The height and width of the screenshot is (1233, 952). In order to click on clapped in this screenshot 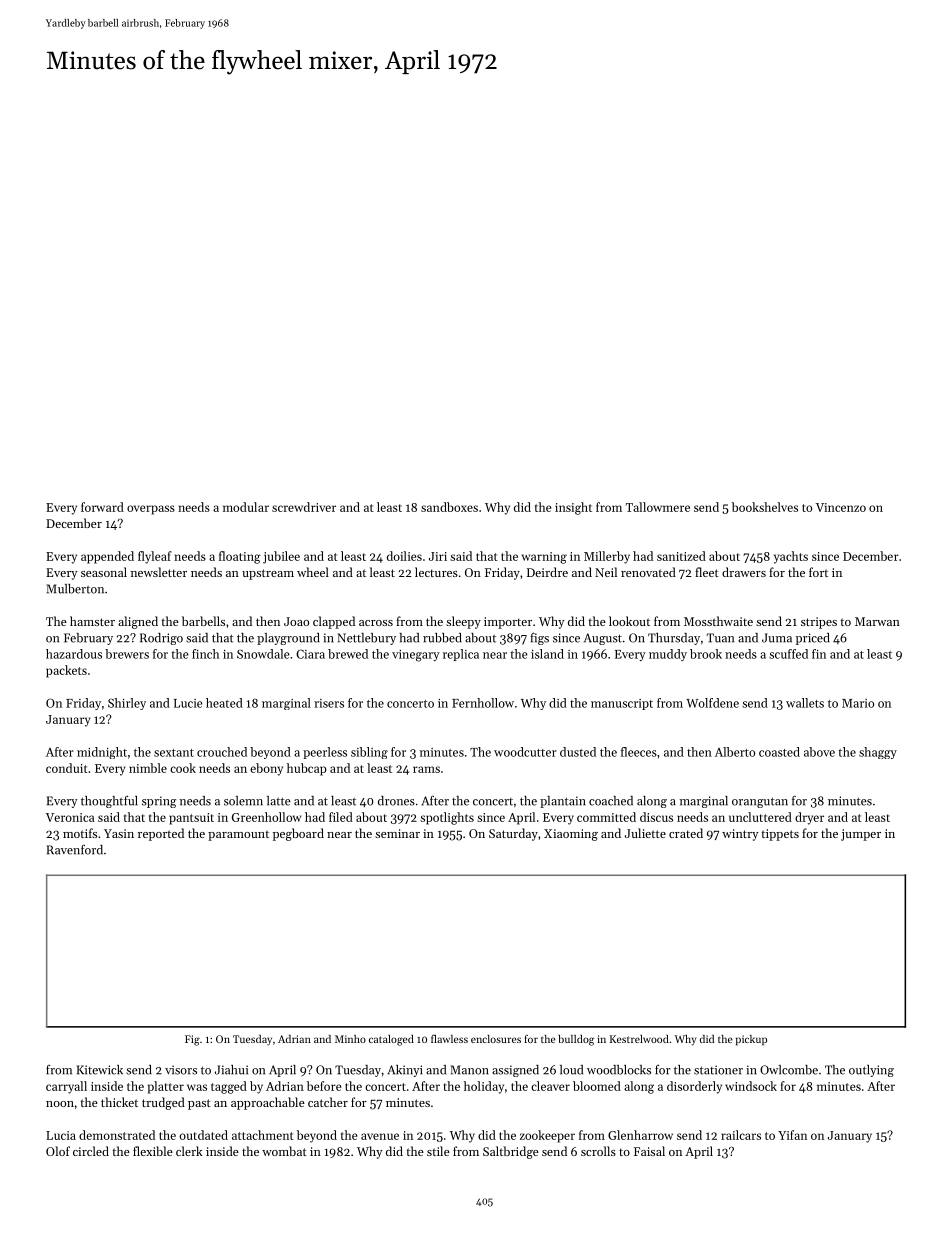, I will do `click(334, 622)`.
